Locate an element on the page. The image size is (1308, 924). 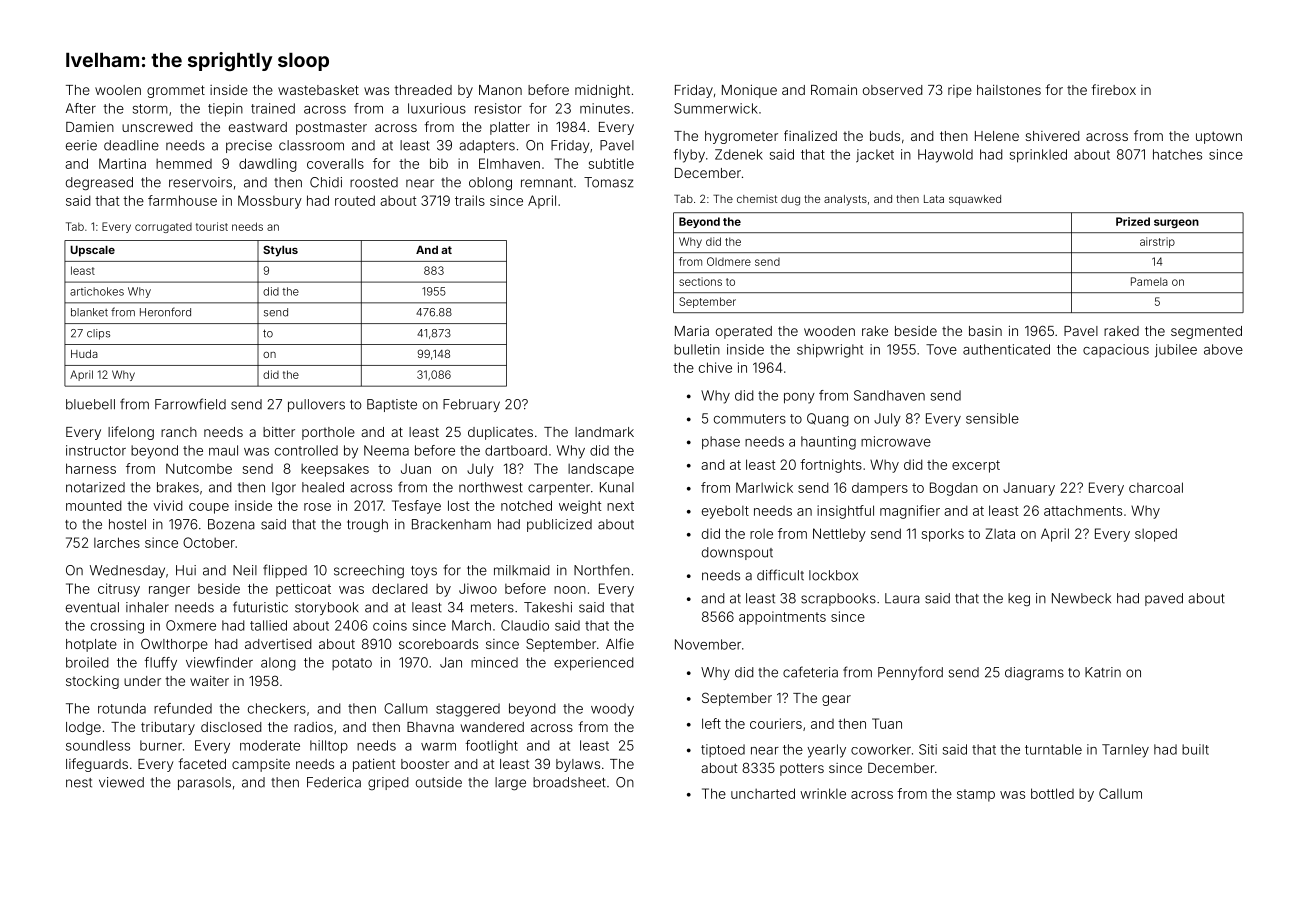
Monique is located at coordinates (749, 91).
